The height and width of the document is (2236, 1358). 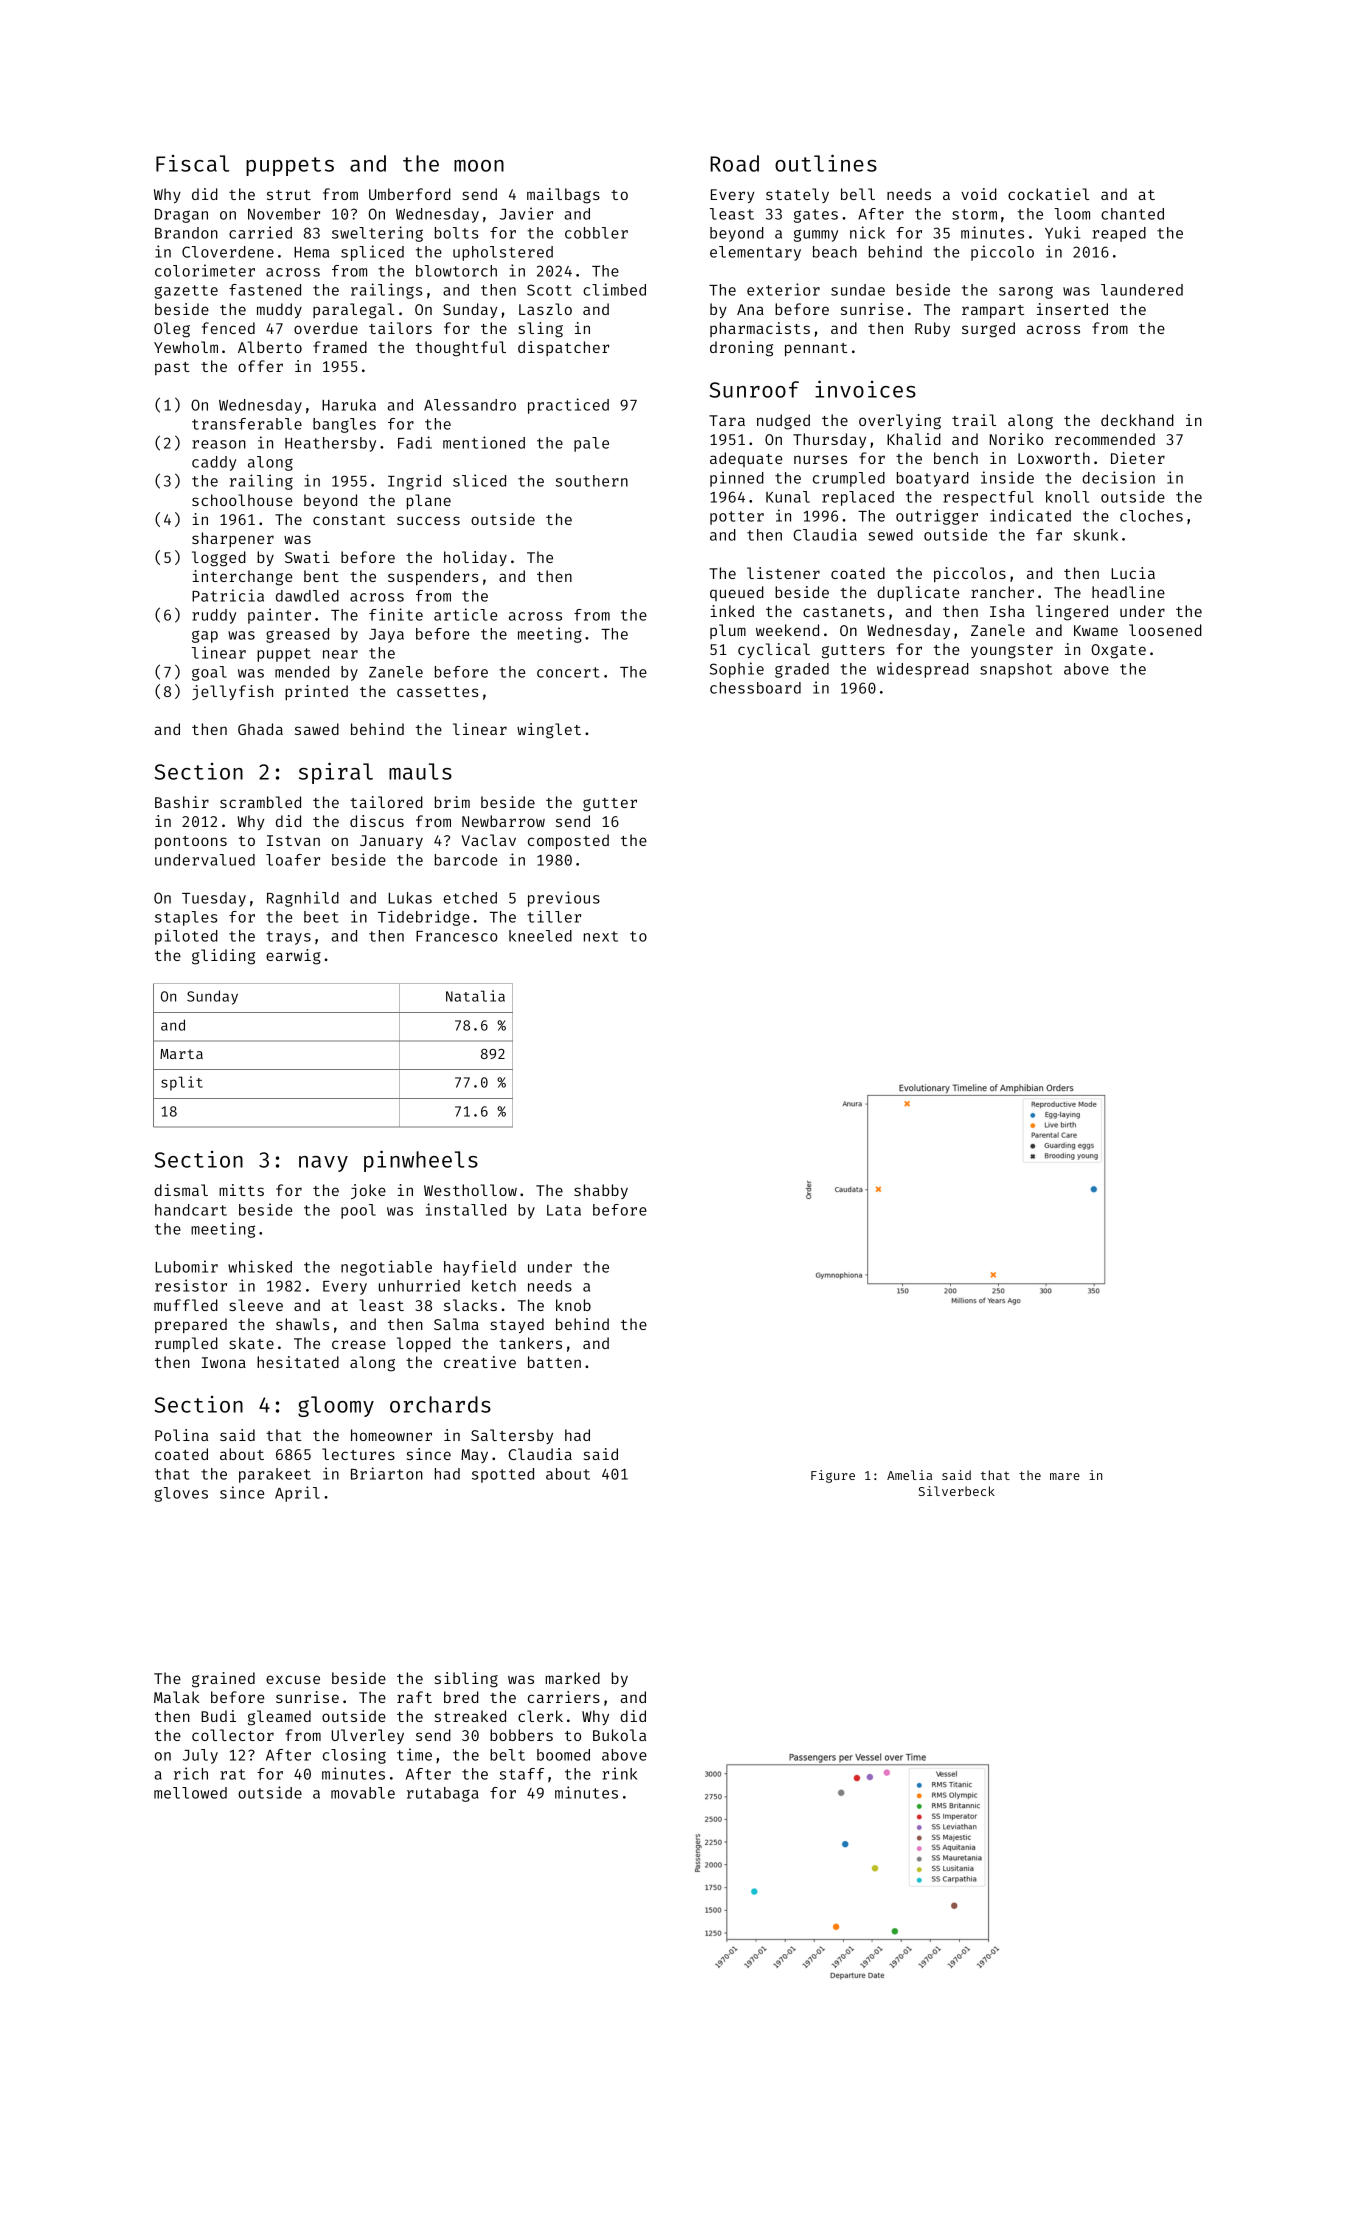 I want to click on strut, so click(x=289, y=195).
